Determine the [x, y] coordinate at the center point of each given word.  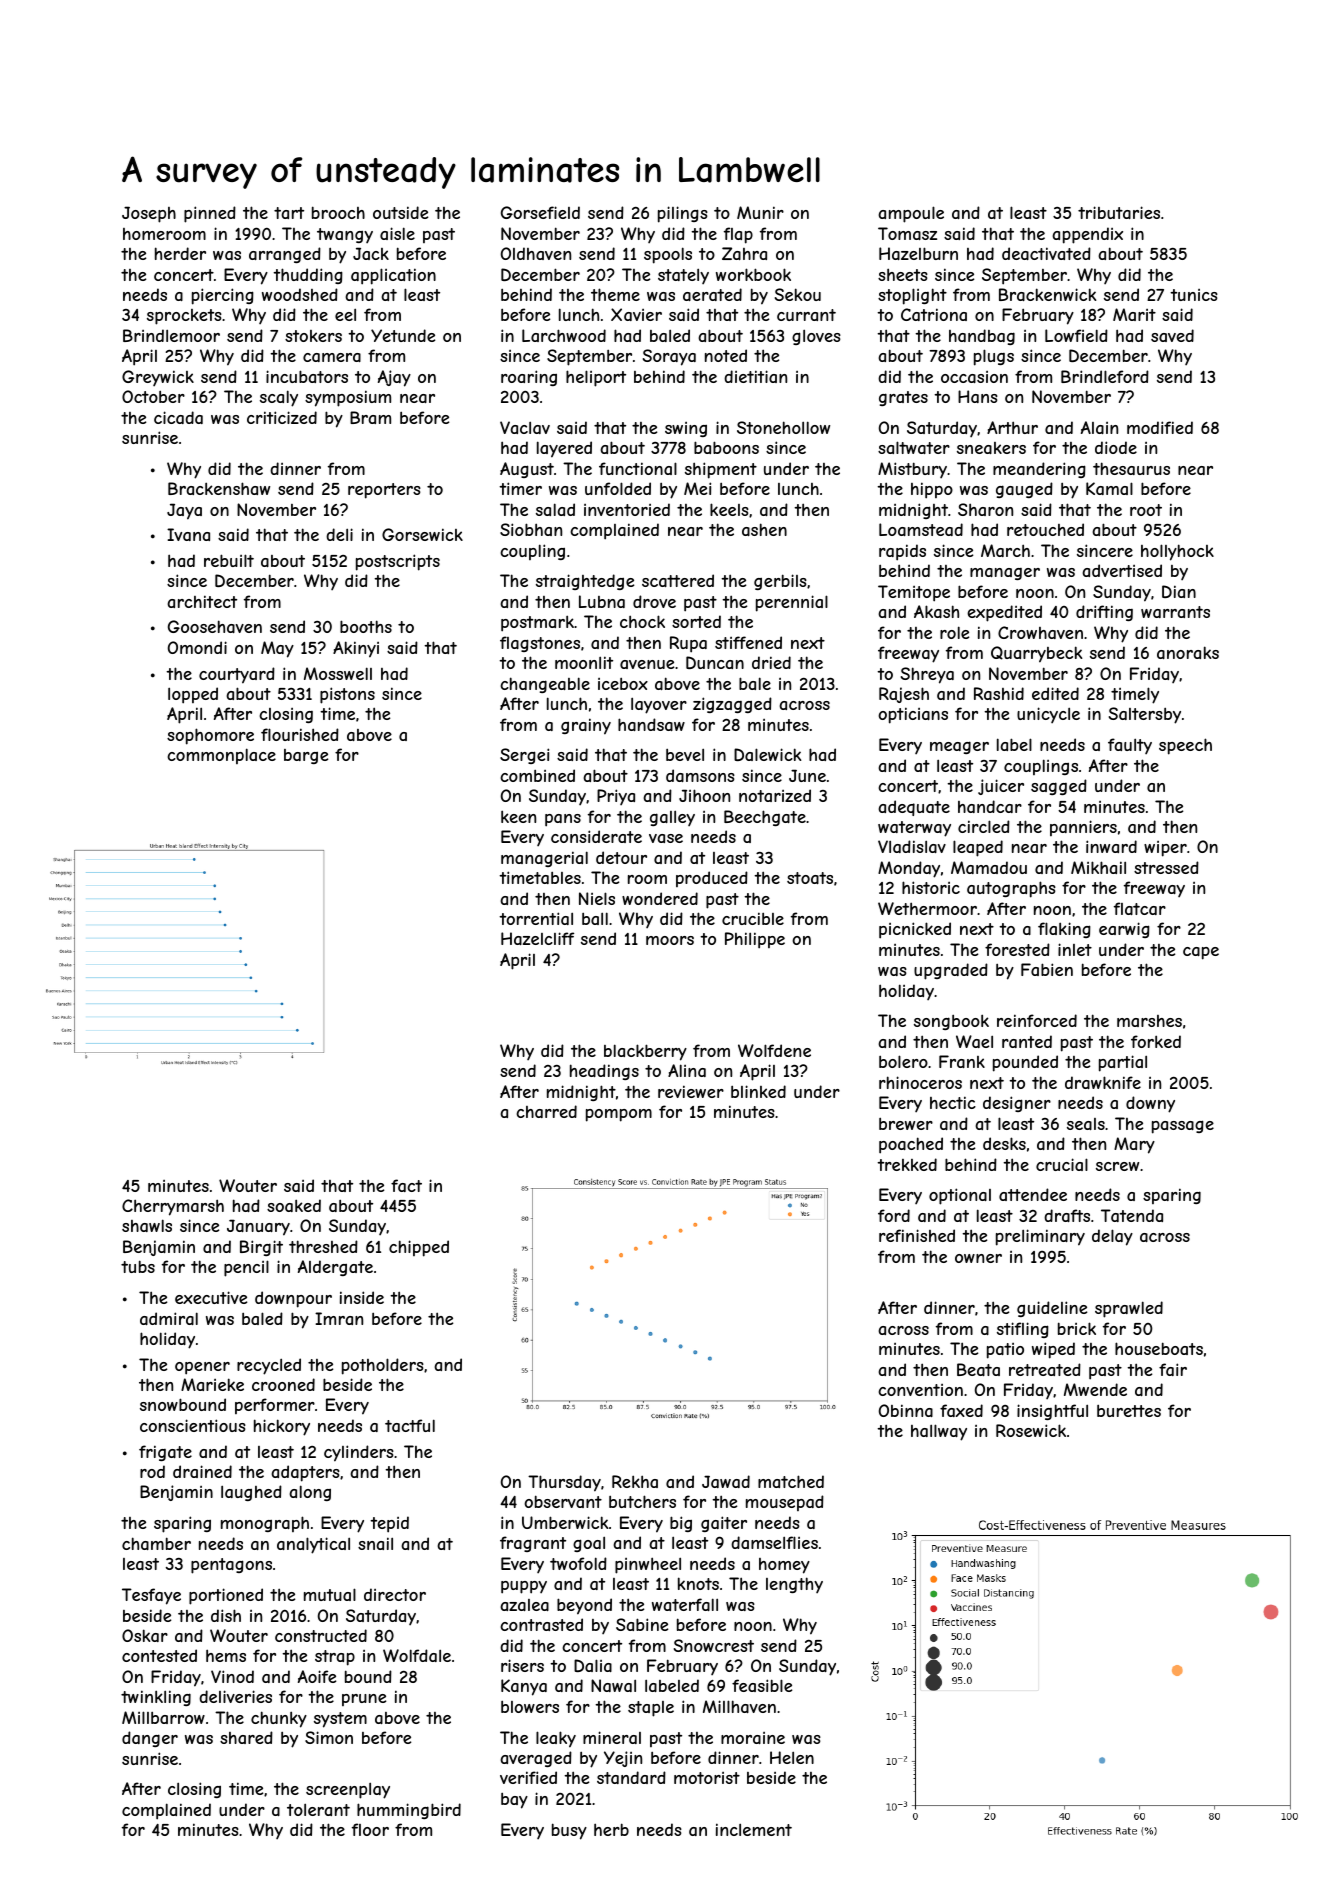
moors [670, 940]
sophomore [210, 736]
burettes [1129, 1411]
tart [289, 213]
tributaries [1119, 212]
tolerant [318, 1809]
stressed [1166, 867]
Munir [760, 212]
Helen [792, 1757]
